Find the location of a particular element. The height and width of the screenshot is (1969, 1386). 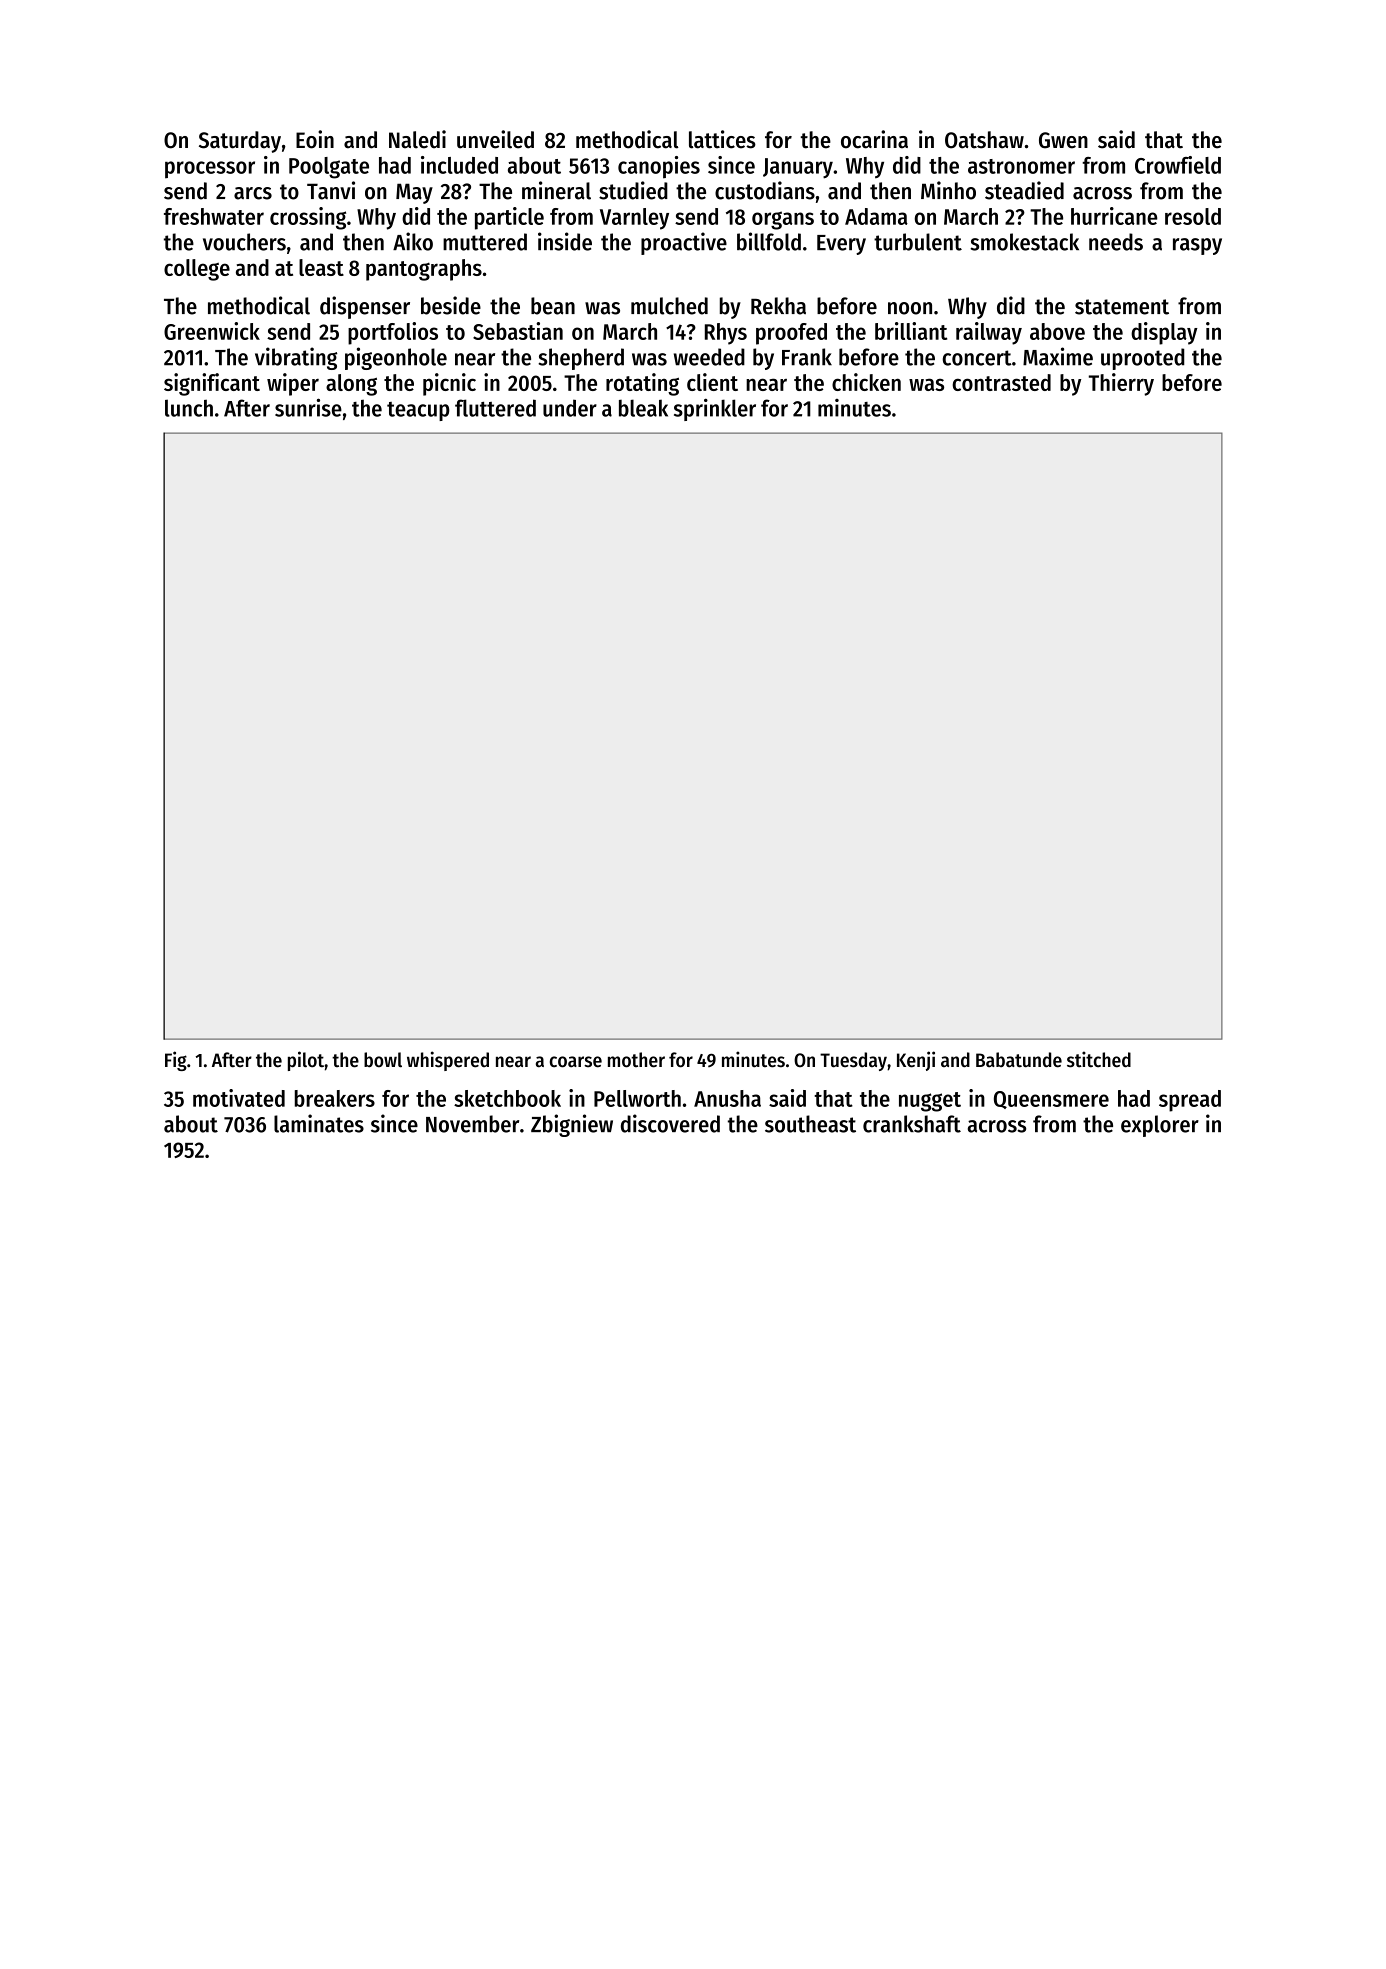

teacup is located at coordinates (418, 411).
